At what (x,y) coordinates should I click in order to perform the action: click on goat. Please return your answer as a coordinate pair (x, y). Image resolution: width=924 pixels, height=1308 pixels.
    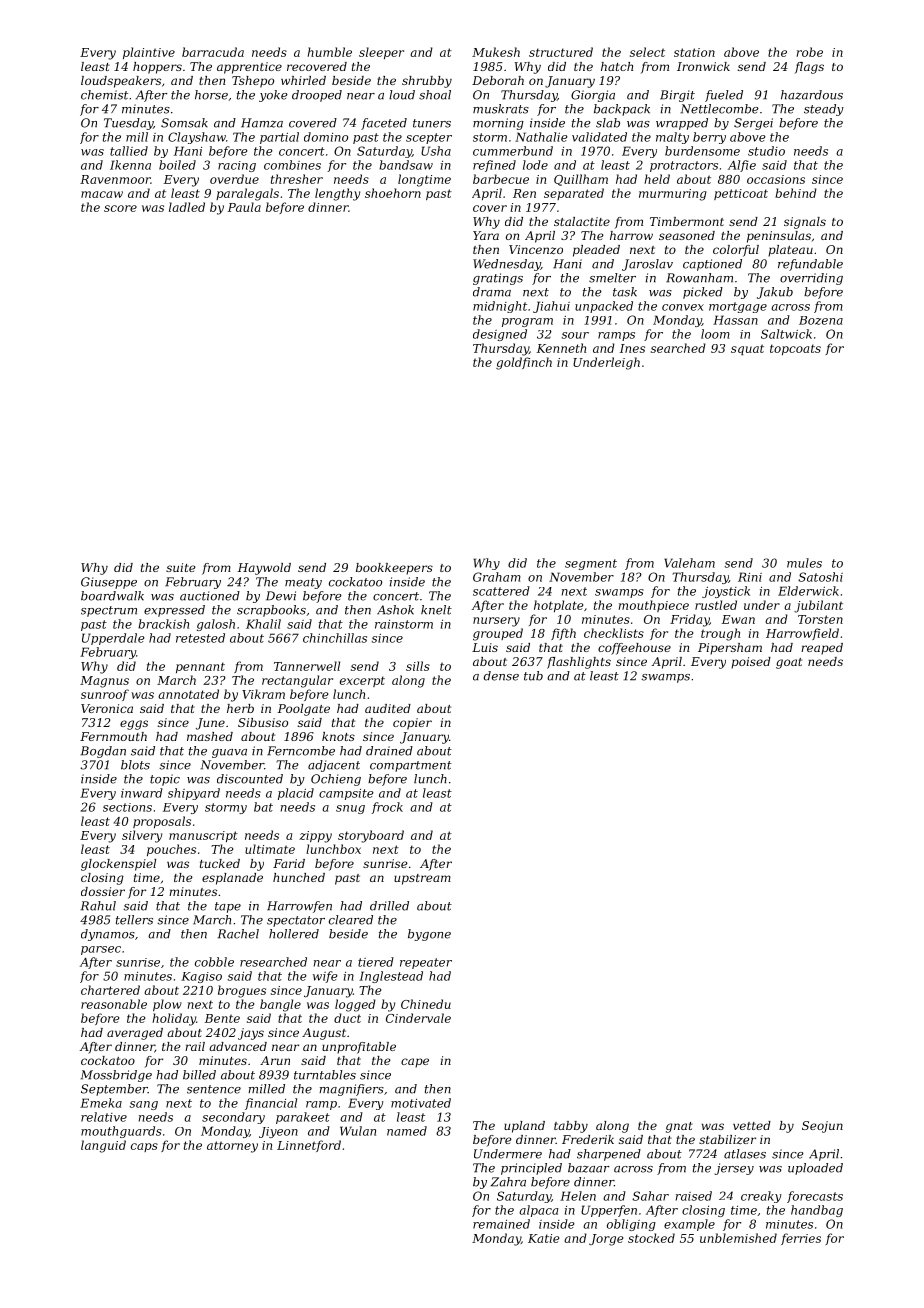
    Looking at the image, I should click on (789, 663).
